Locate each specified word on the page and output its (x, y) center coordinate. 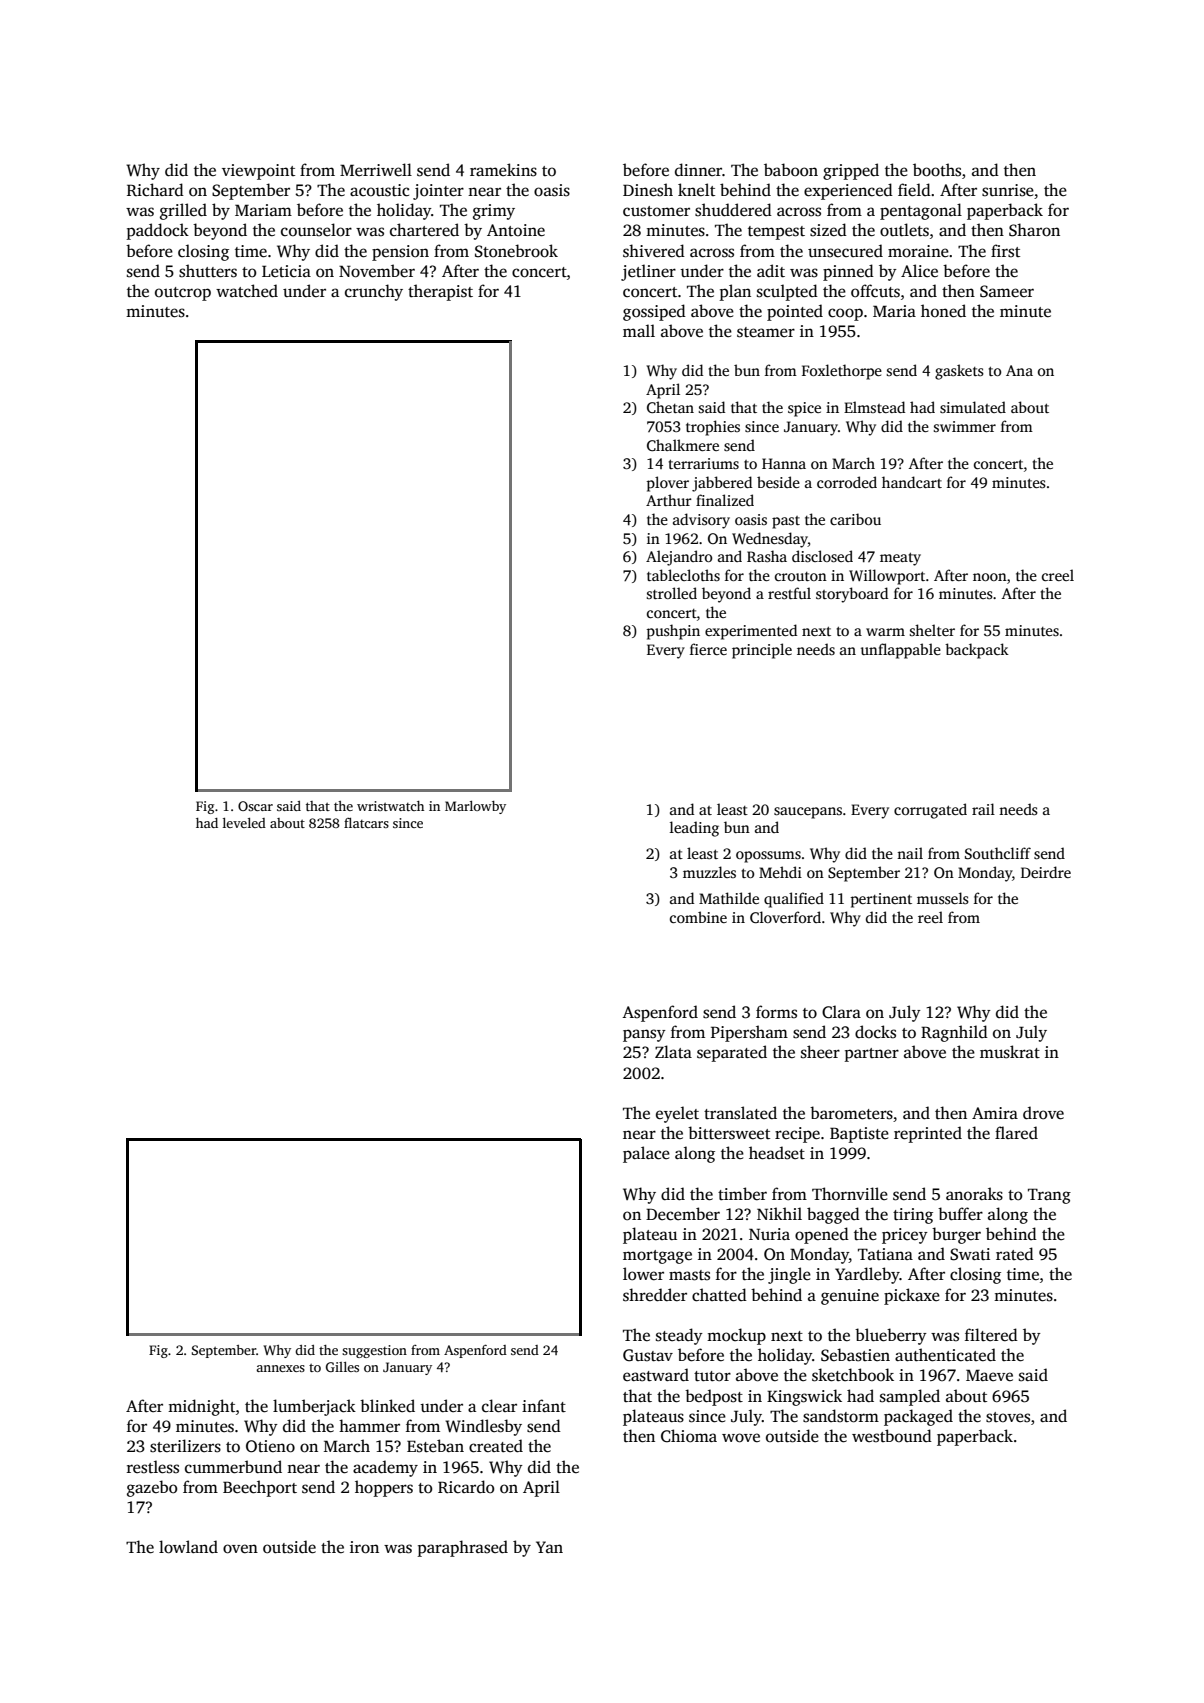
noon (990, 577)
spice (804, 409)
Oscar (255, 806)
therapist (440, 292)
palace (646, 1154)
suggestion (374, 1351)
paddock (158, 231)
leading (694, 829)
